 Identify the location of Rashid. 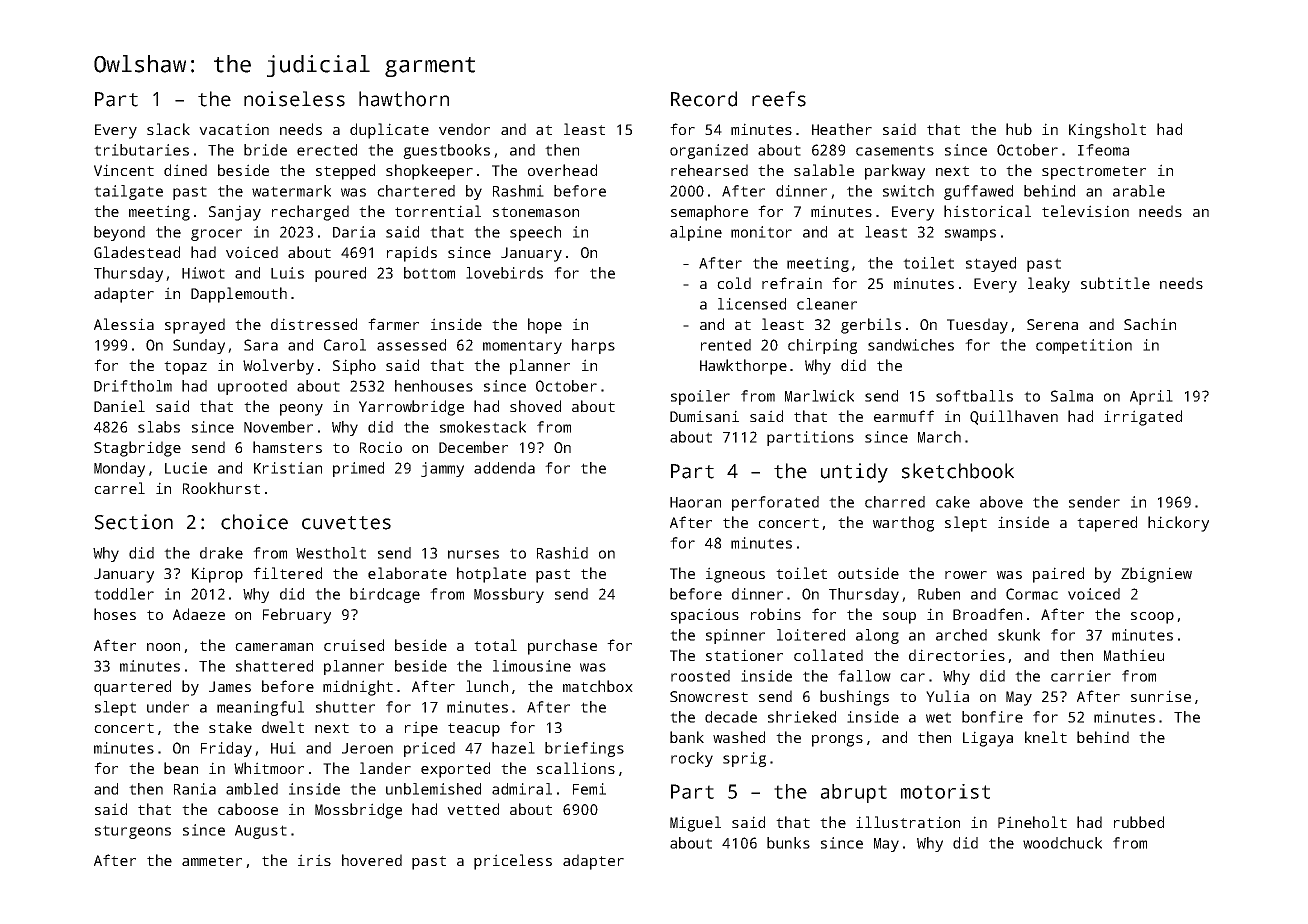
(562, 553).
